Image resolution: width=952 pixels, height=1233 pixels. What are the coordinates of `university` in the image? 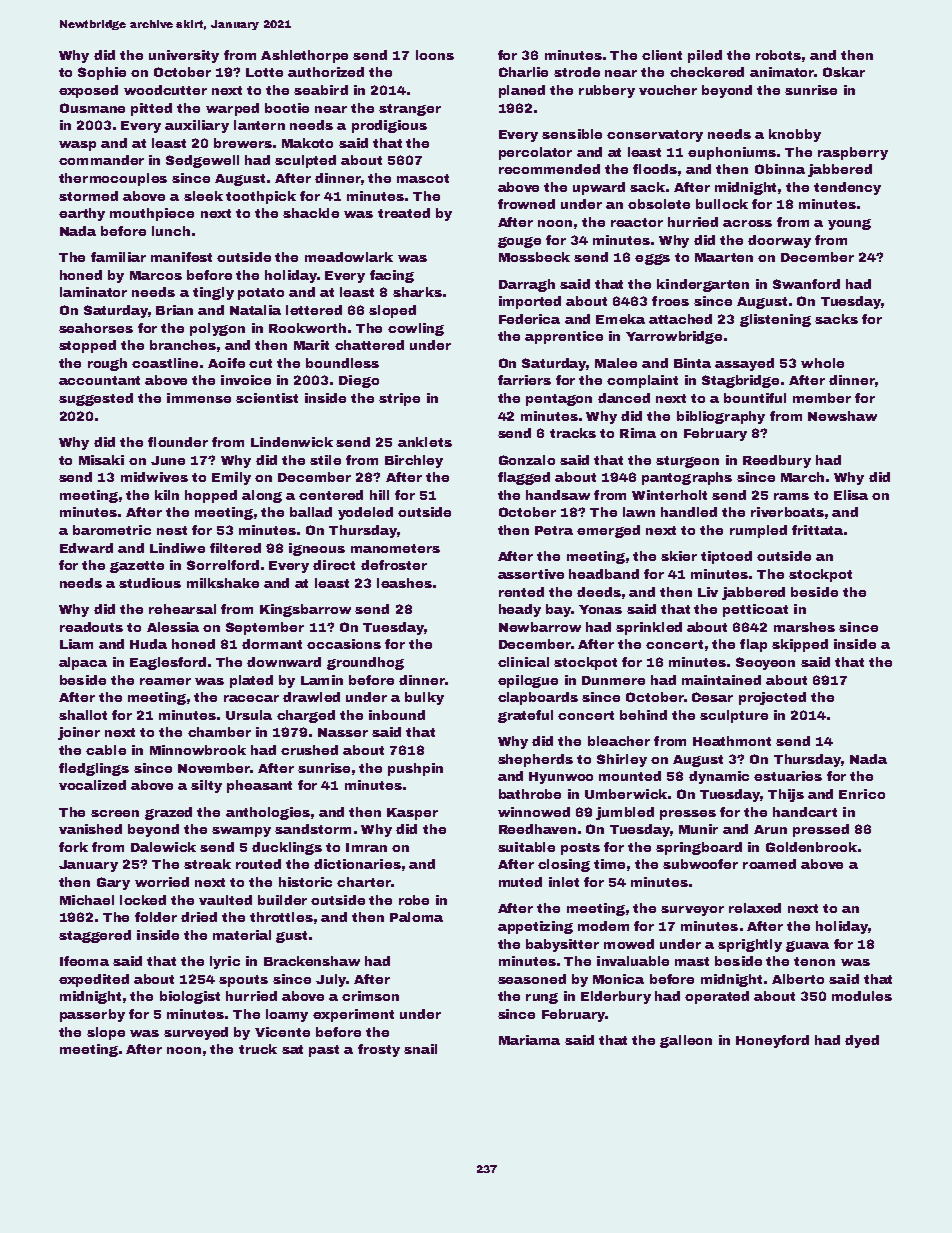 It's located at (184, 56).
